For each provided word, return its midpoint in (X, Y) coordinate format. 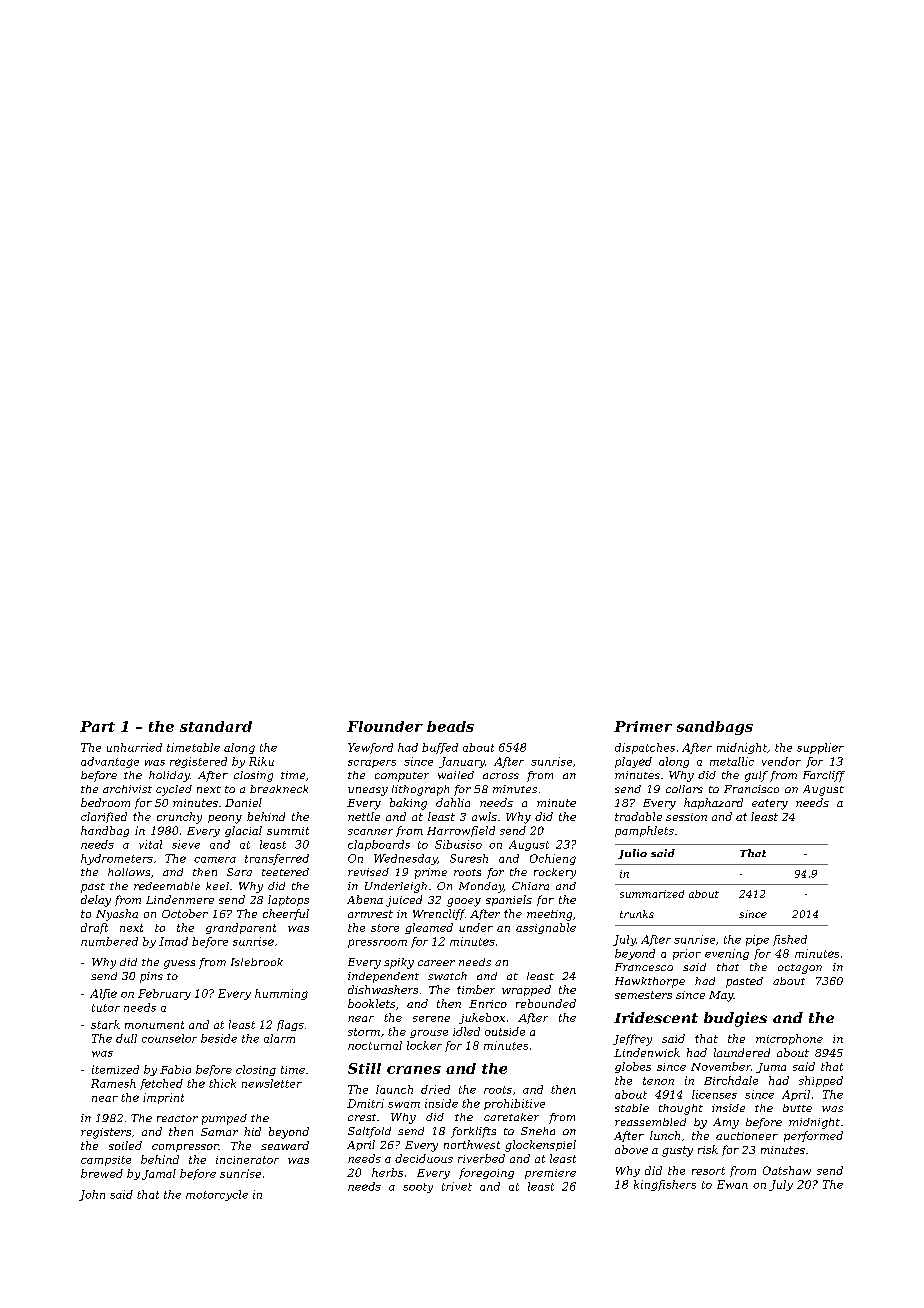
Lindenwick (647, 1052)
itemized (115, 1069)
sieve (186, 844)
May (721, 996)
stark (105, 1024)
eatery (770, 804)
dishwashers (383, 989)
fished (790, 940)
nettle (364, 816)
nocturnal (375, 1045)
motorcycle (217, 1195)
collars (684, 789)
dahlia (453, 802)
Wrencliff (439, 914)
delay (96, 901)
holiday (169, 776)
